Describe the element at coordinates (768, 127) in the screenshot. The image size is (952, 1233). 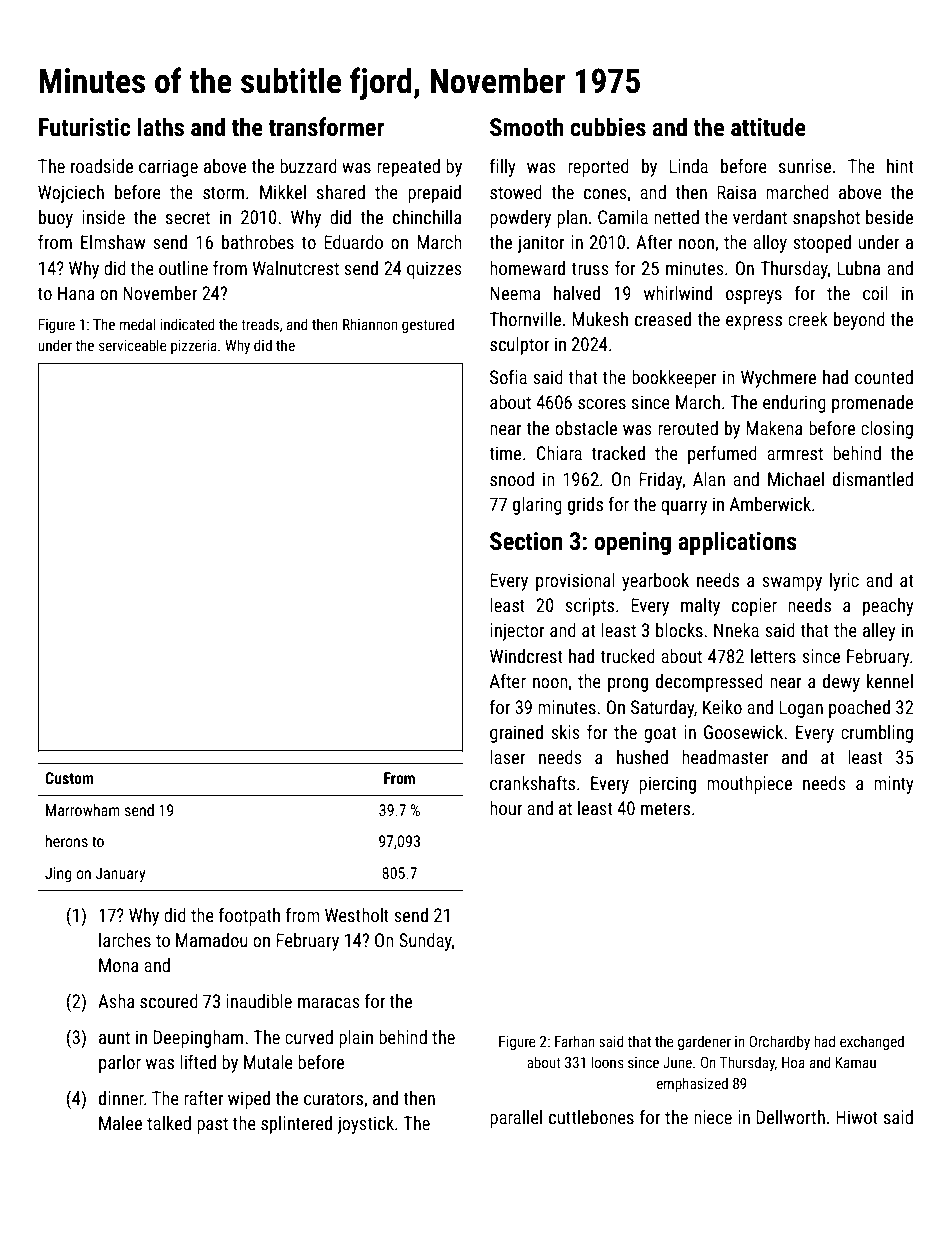
I see `attitude` at that location.
